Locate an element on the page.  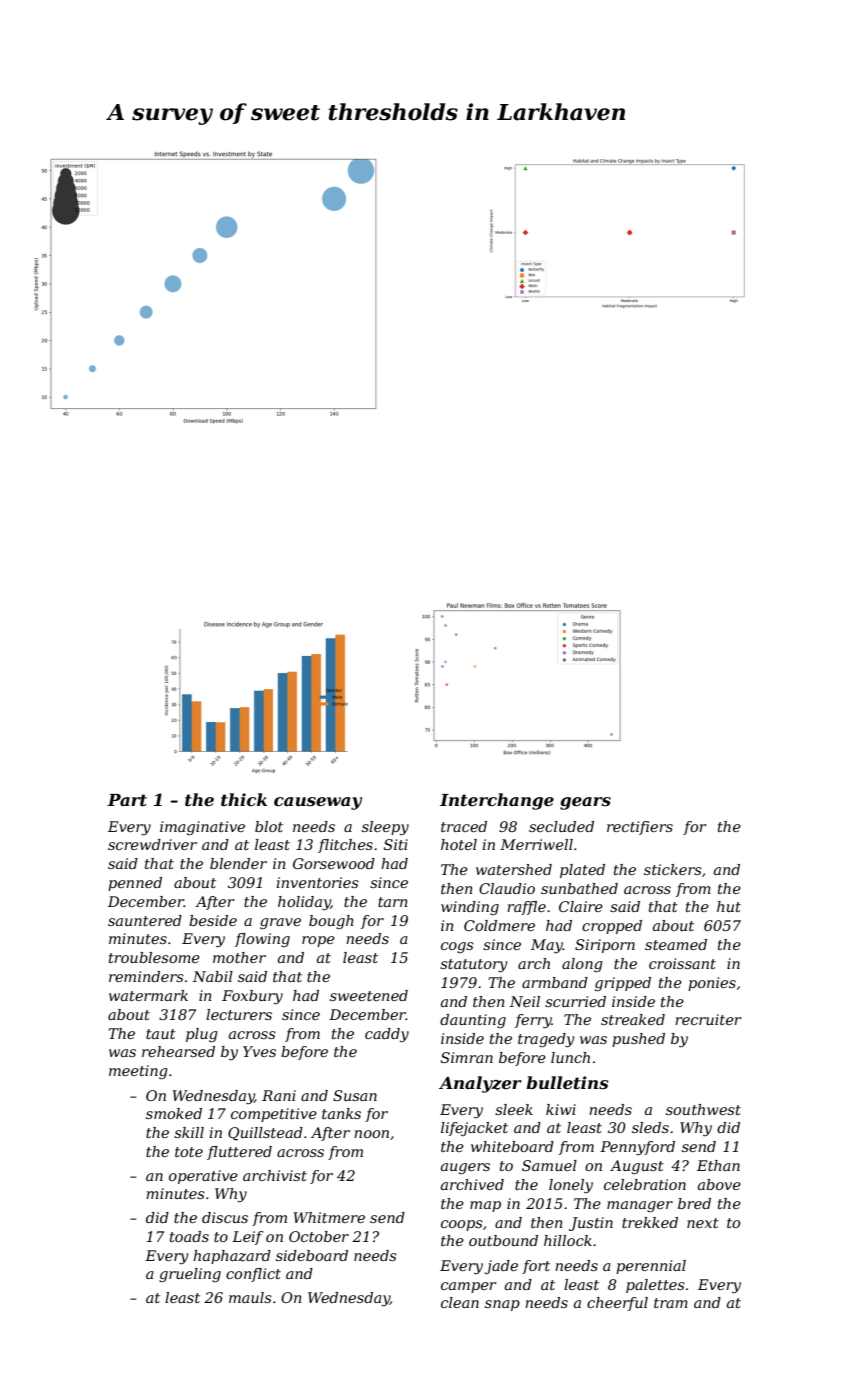
gears is located at coordinates (585, 803).
